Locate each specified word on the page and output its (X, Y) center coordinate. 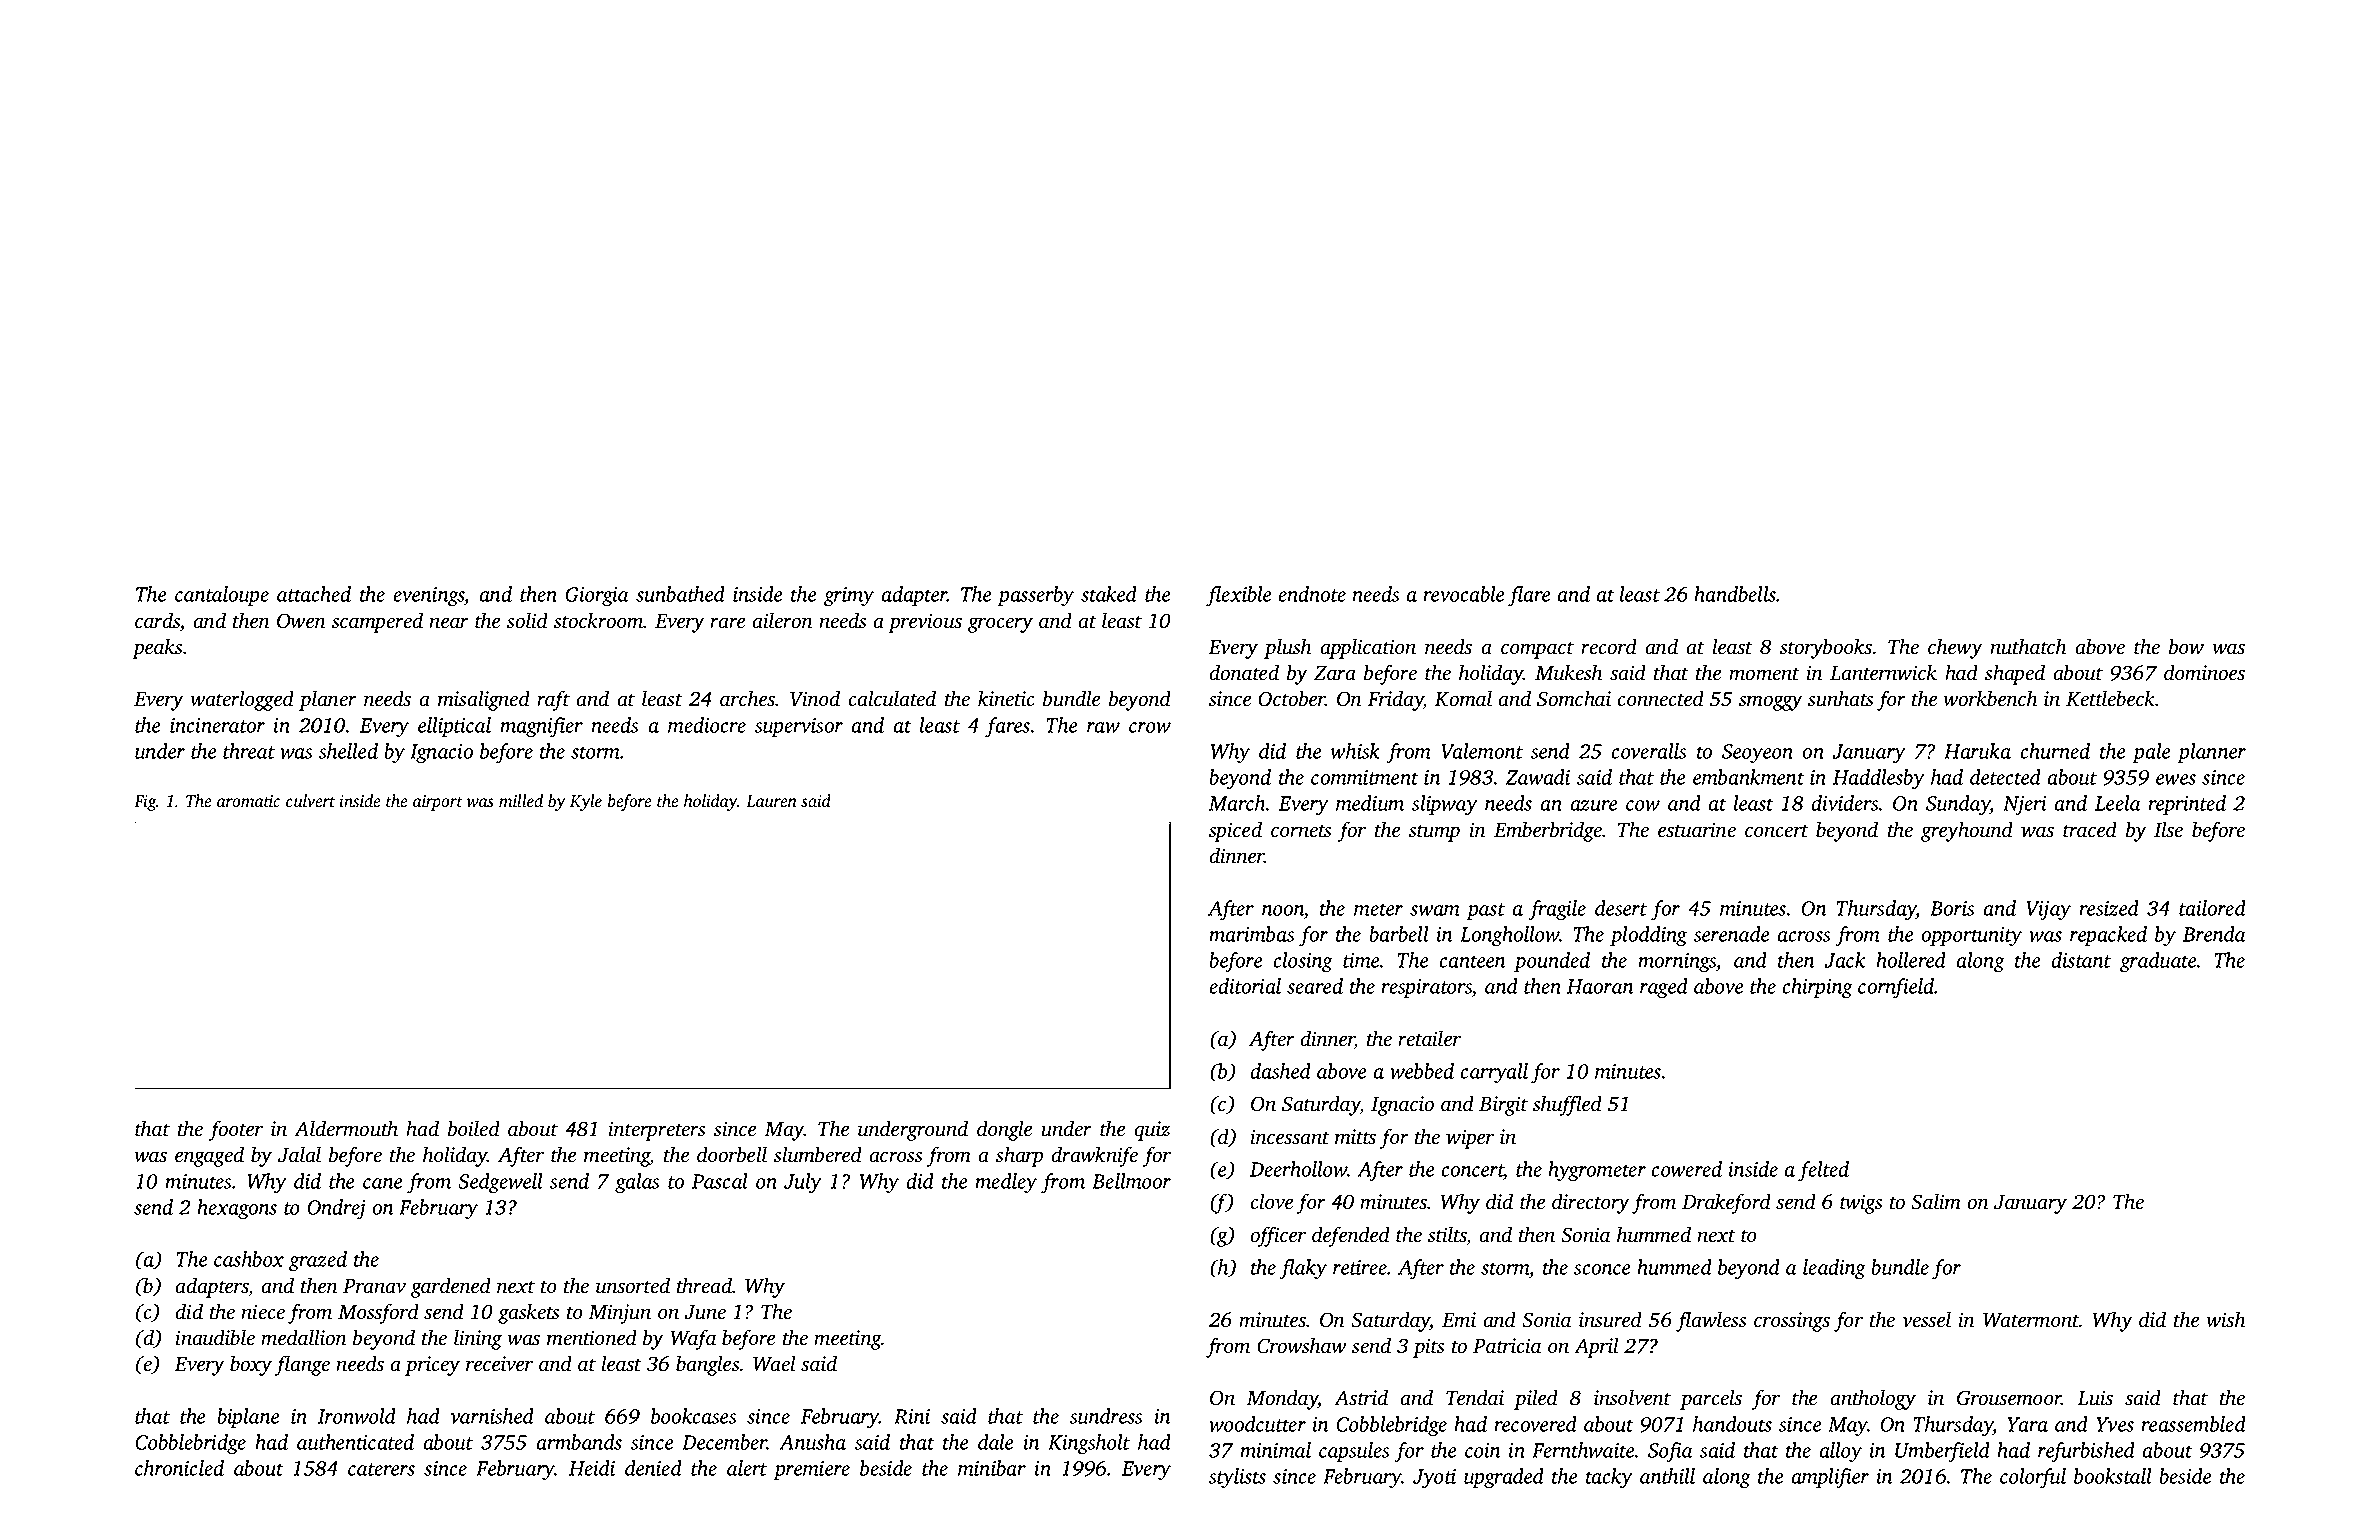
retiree (1360, 1267)
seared (1315, 986)
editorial (1245, 986)
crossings (1792, 1322)
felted (1823, 1171)
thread (704, 1285)
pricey (432, 1366)
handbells (1735, 594)
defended (1351, 1236)
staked (1109, 594)
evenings (429, 597)
